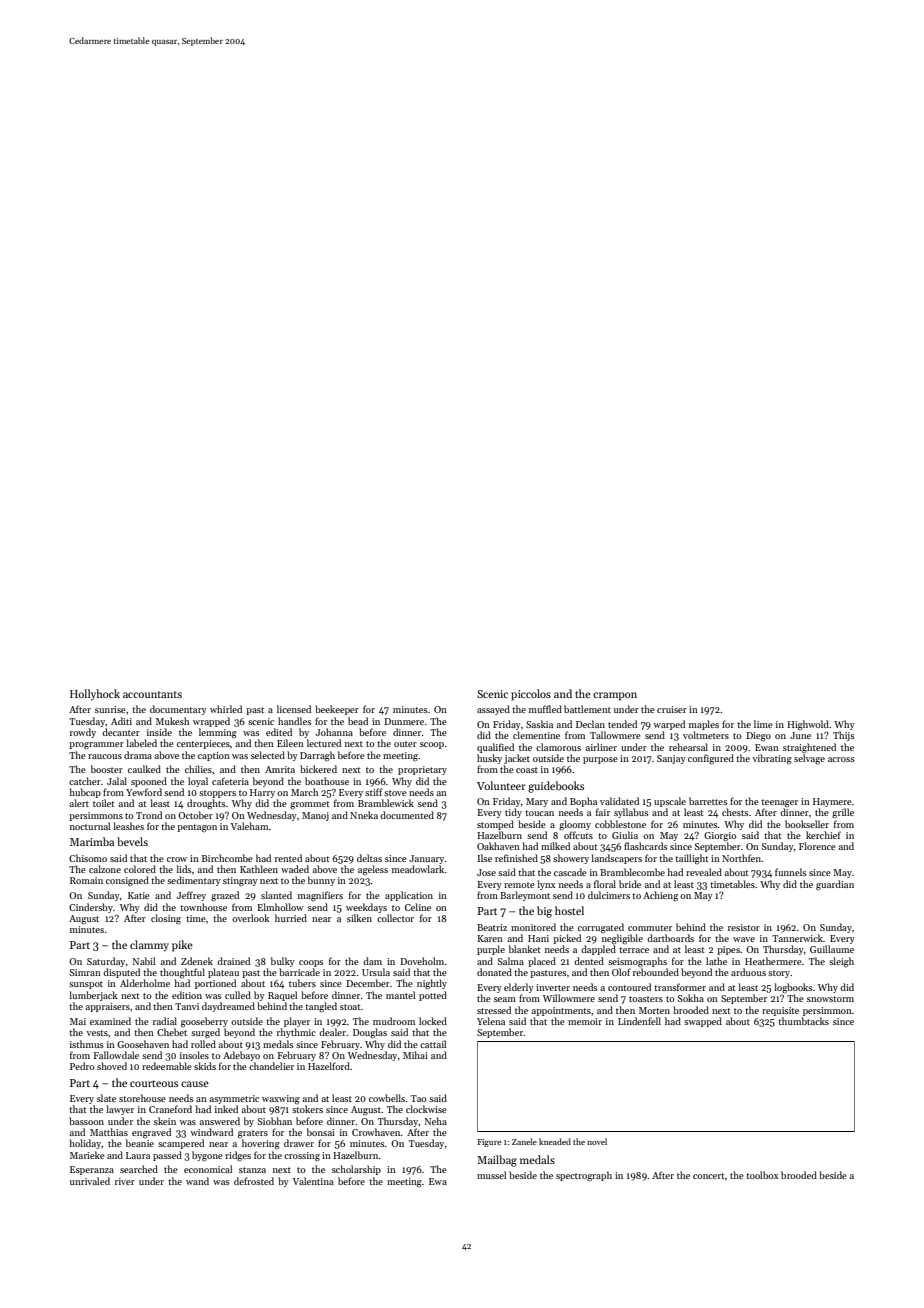 The height and width of the screenshot is (1308, 924). I want to click on appraisers, so click(108, 1007).
